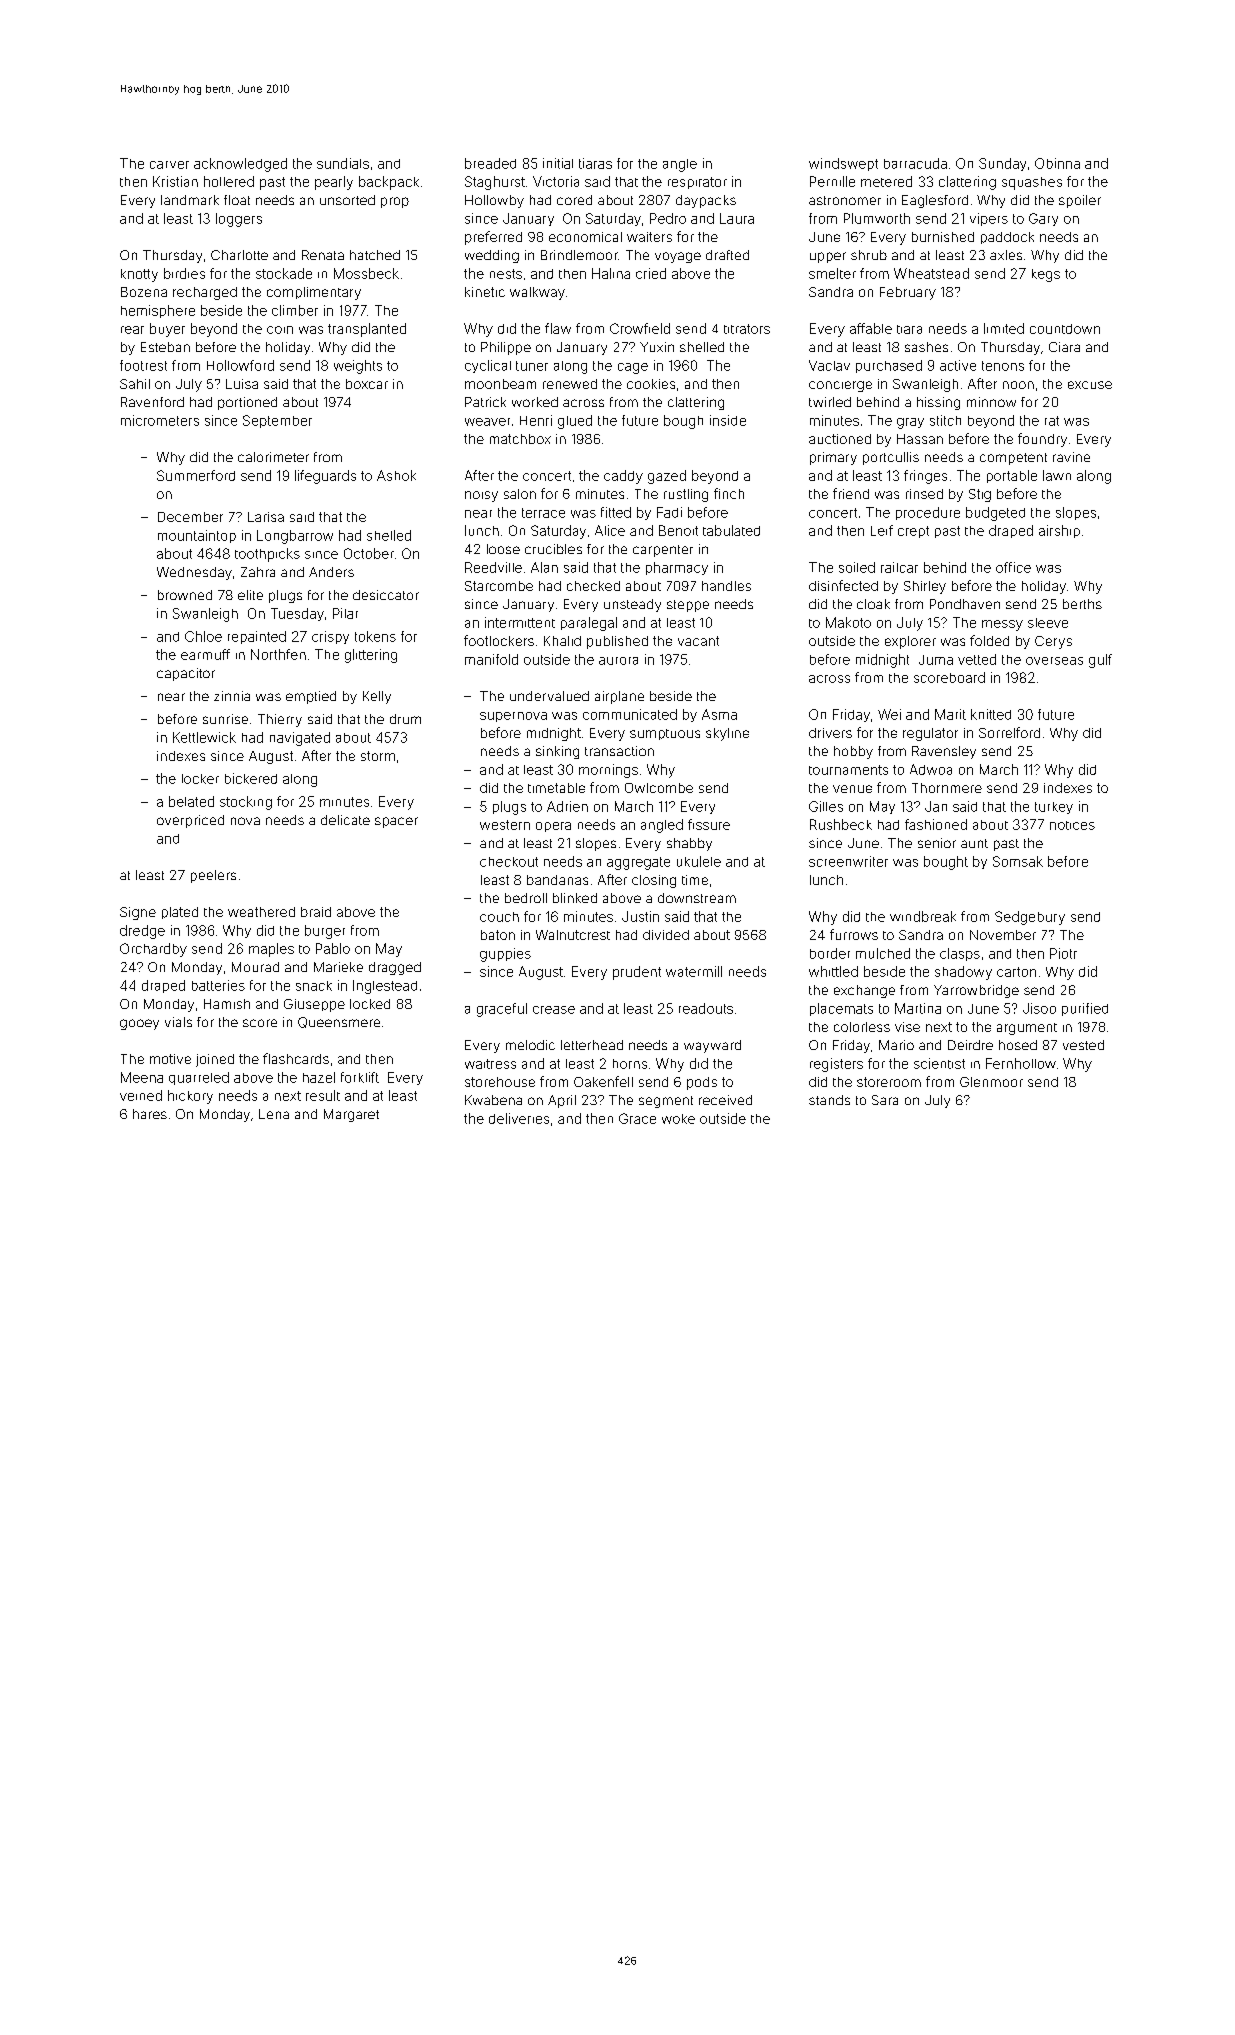 Image resolution: width=1235 pixels, height=2035 pixels. I want to click on Cerys, so click(1053, 642).
